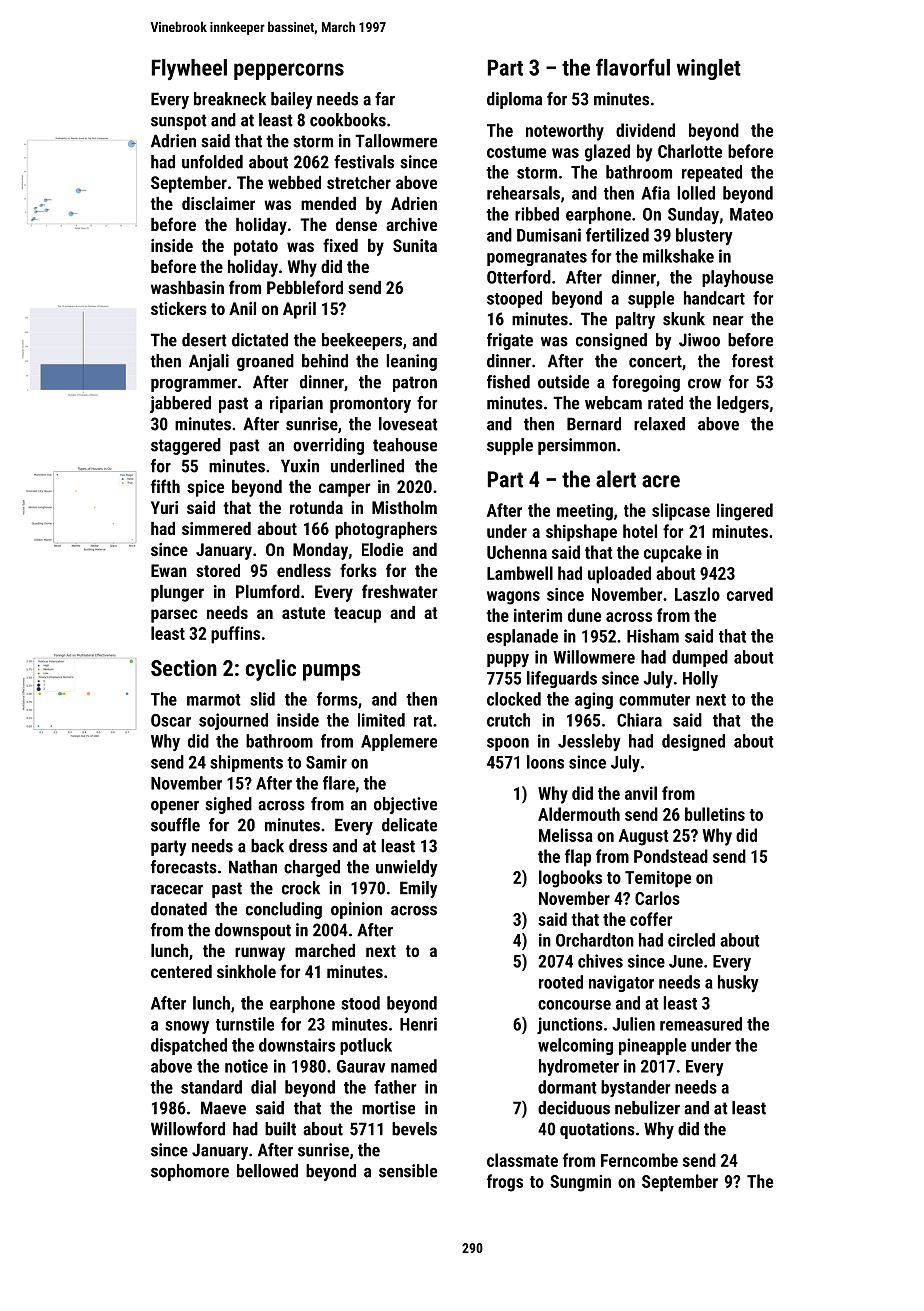 This document has width=924, height=1311. What do you see at coordinates (381, 720) in the document?
I see `limited` at bounding box center [381, 720].
